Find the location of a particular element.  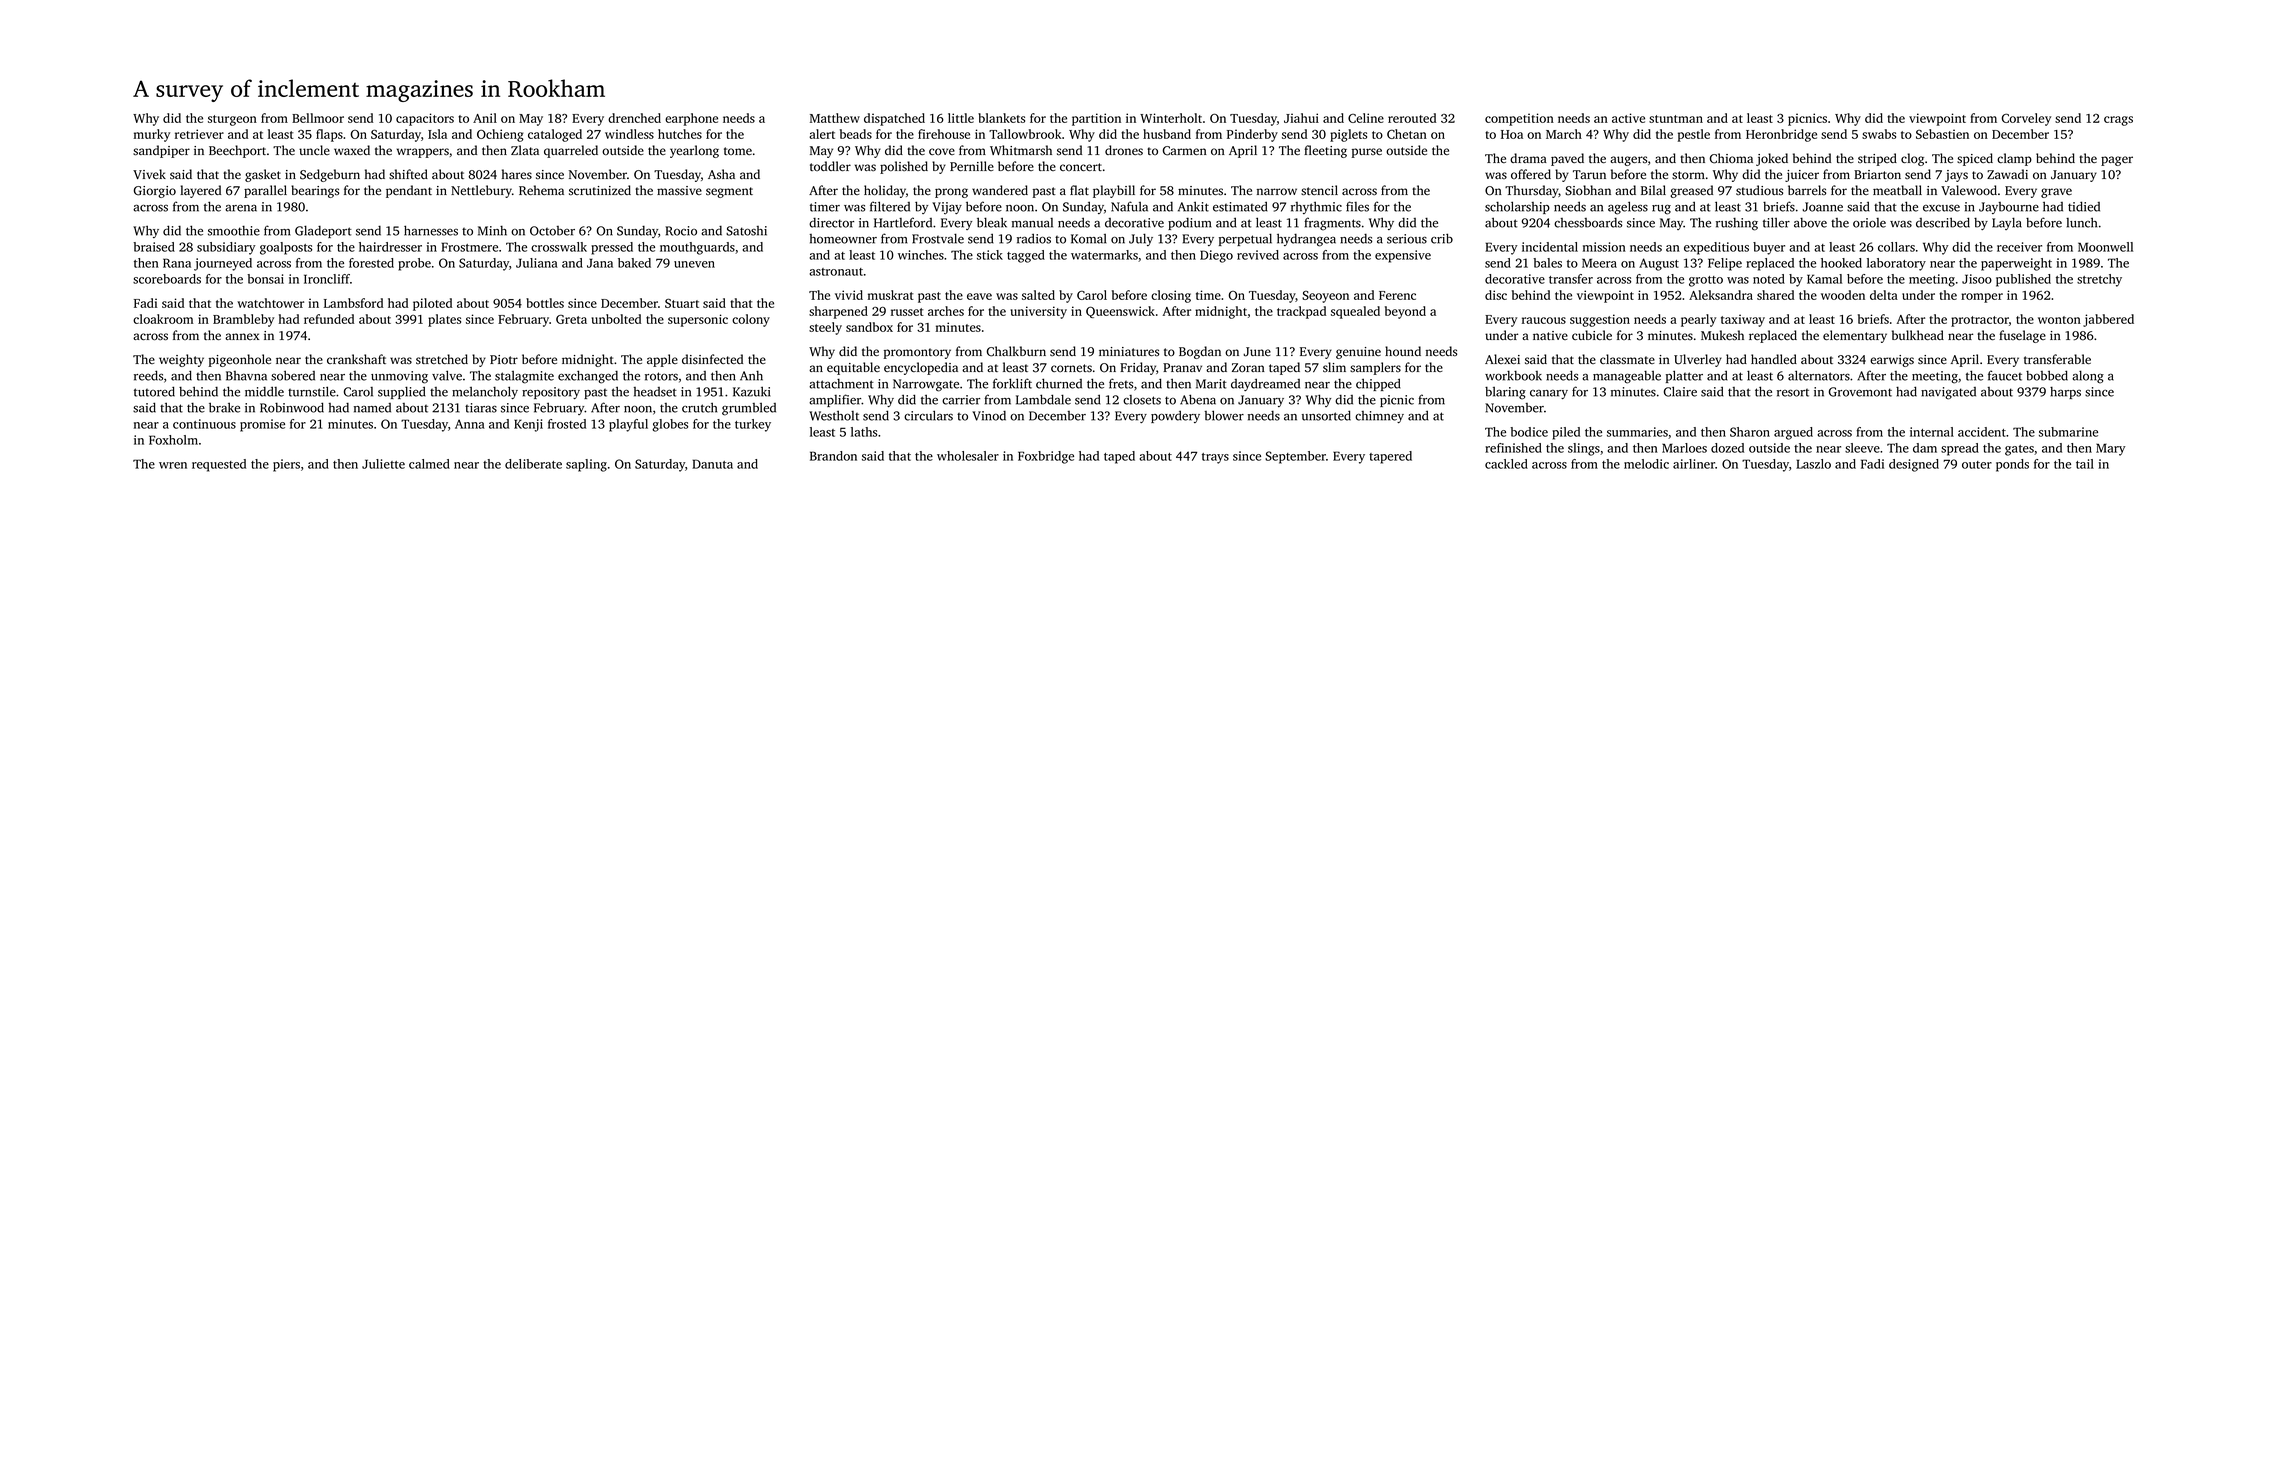

cove is located at coordinates (942, 151).
